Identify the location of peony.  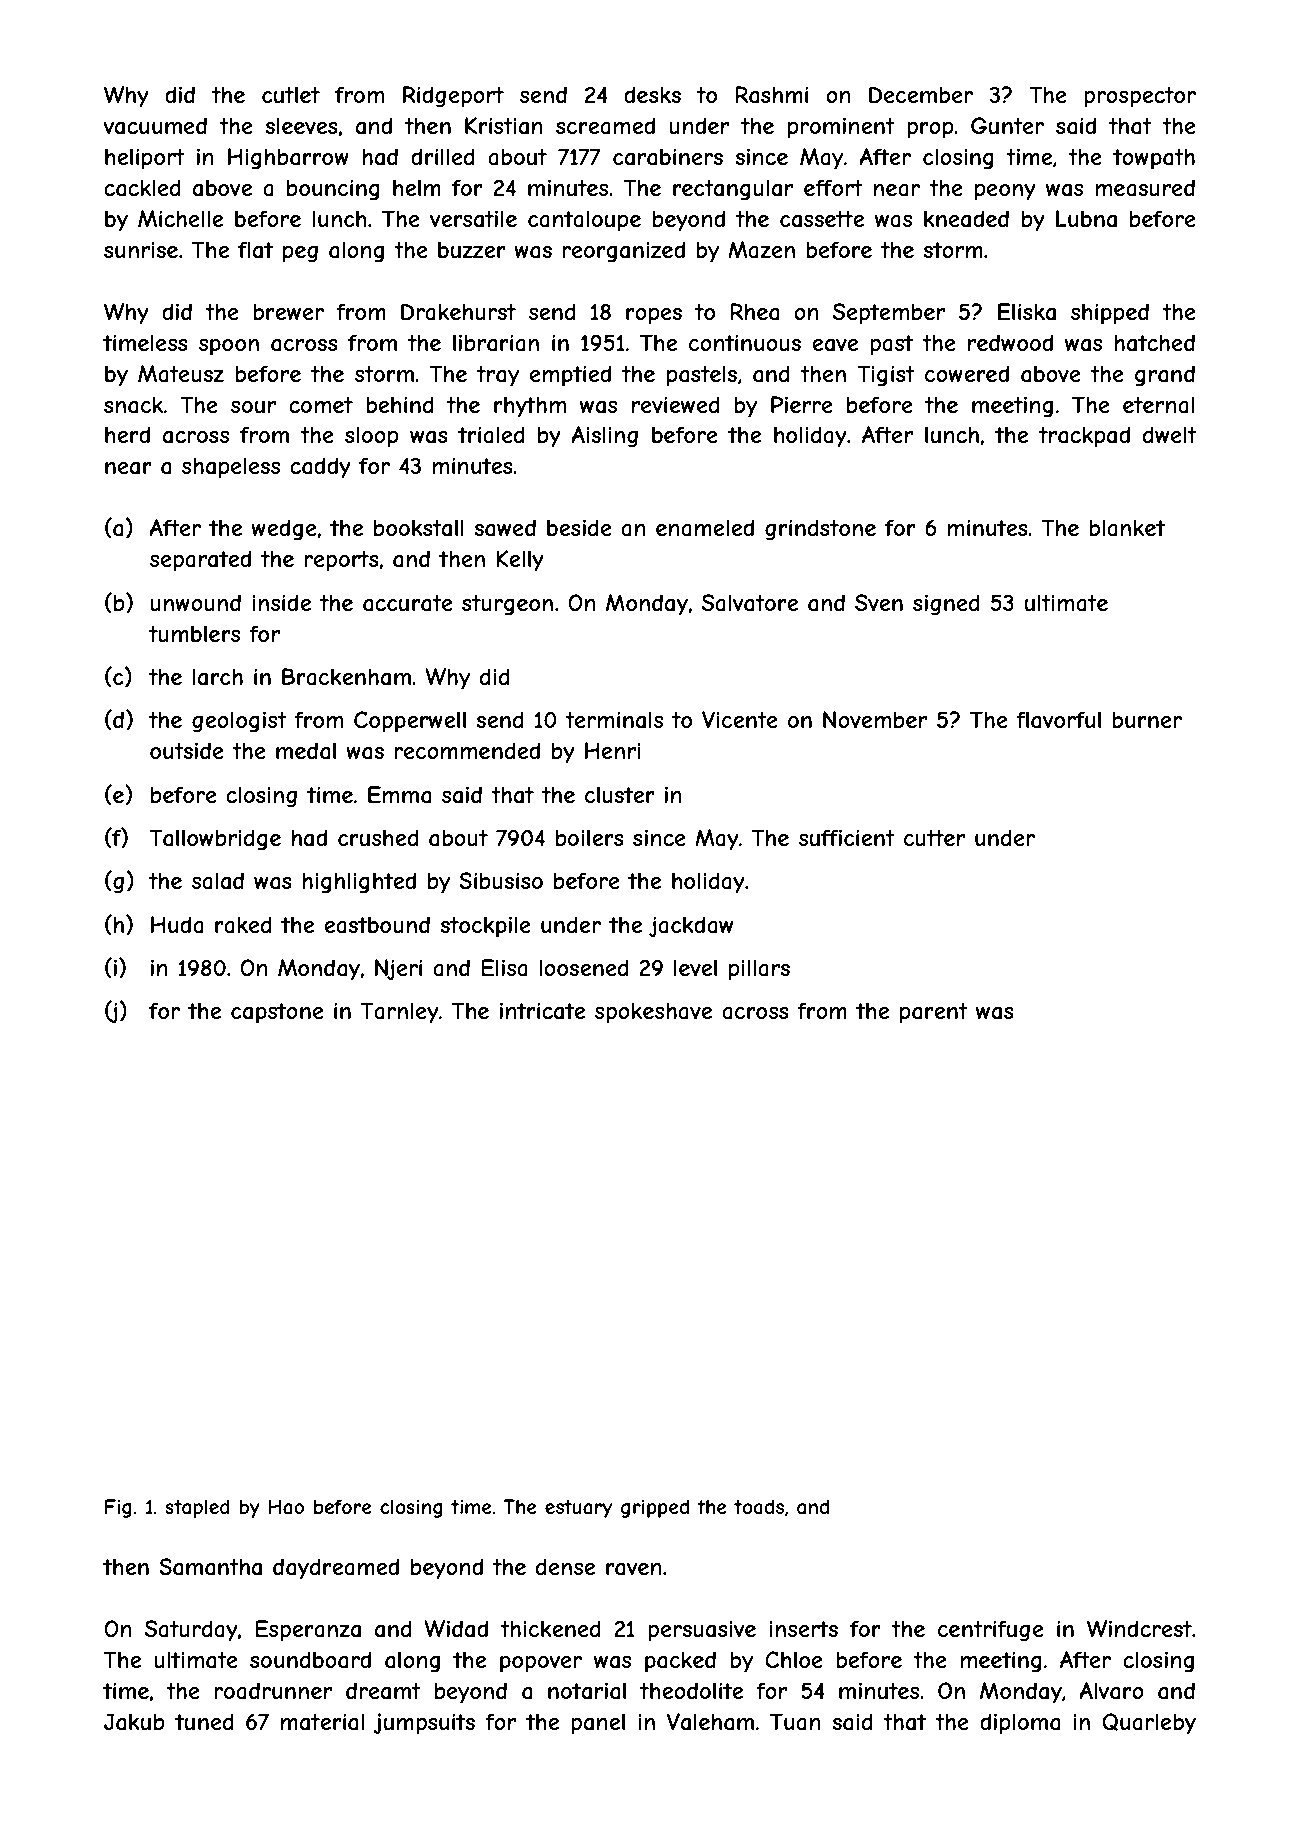
(1005, 192).
